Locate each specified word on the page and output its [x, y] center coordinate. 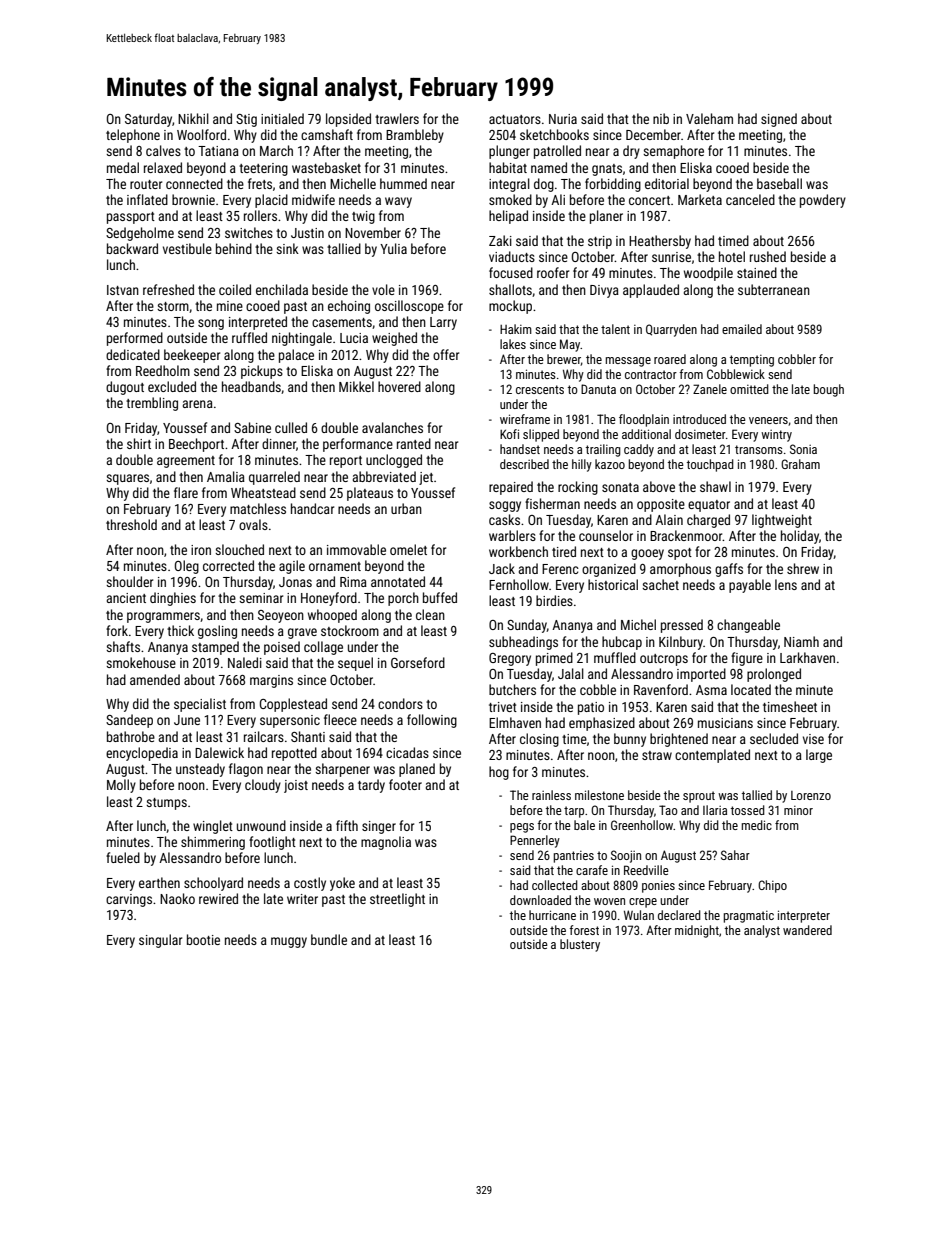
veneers [768, 420]
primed [554, 659]
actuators [515, 119]
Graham [800, 464]
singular [160, 941]
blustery [580, 945]
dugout [125, 388]
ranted [414, 443]
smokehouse [141, 662]
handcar [312, 508]
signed [779, 120]
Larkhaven [807, 657]
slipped [541, 435]
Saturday [148, 120]
